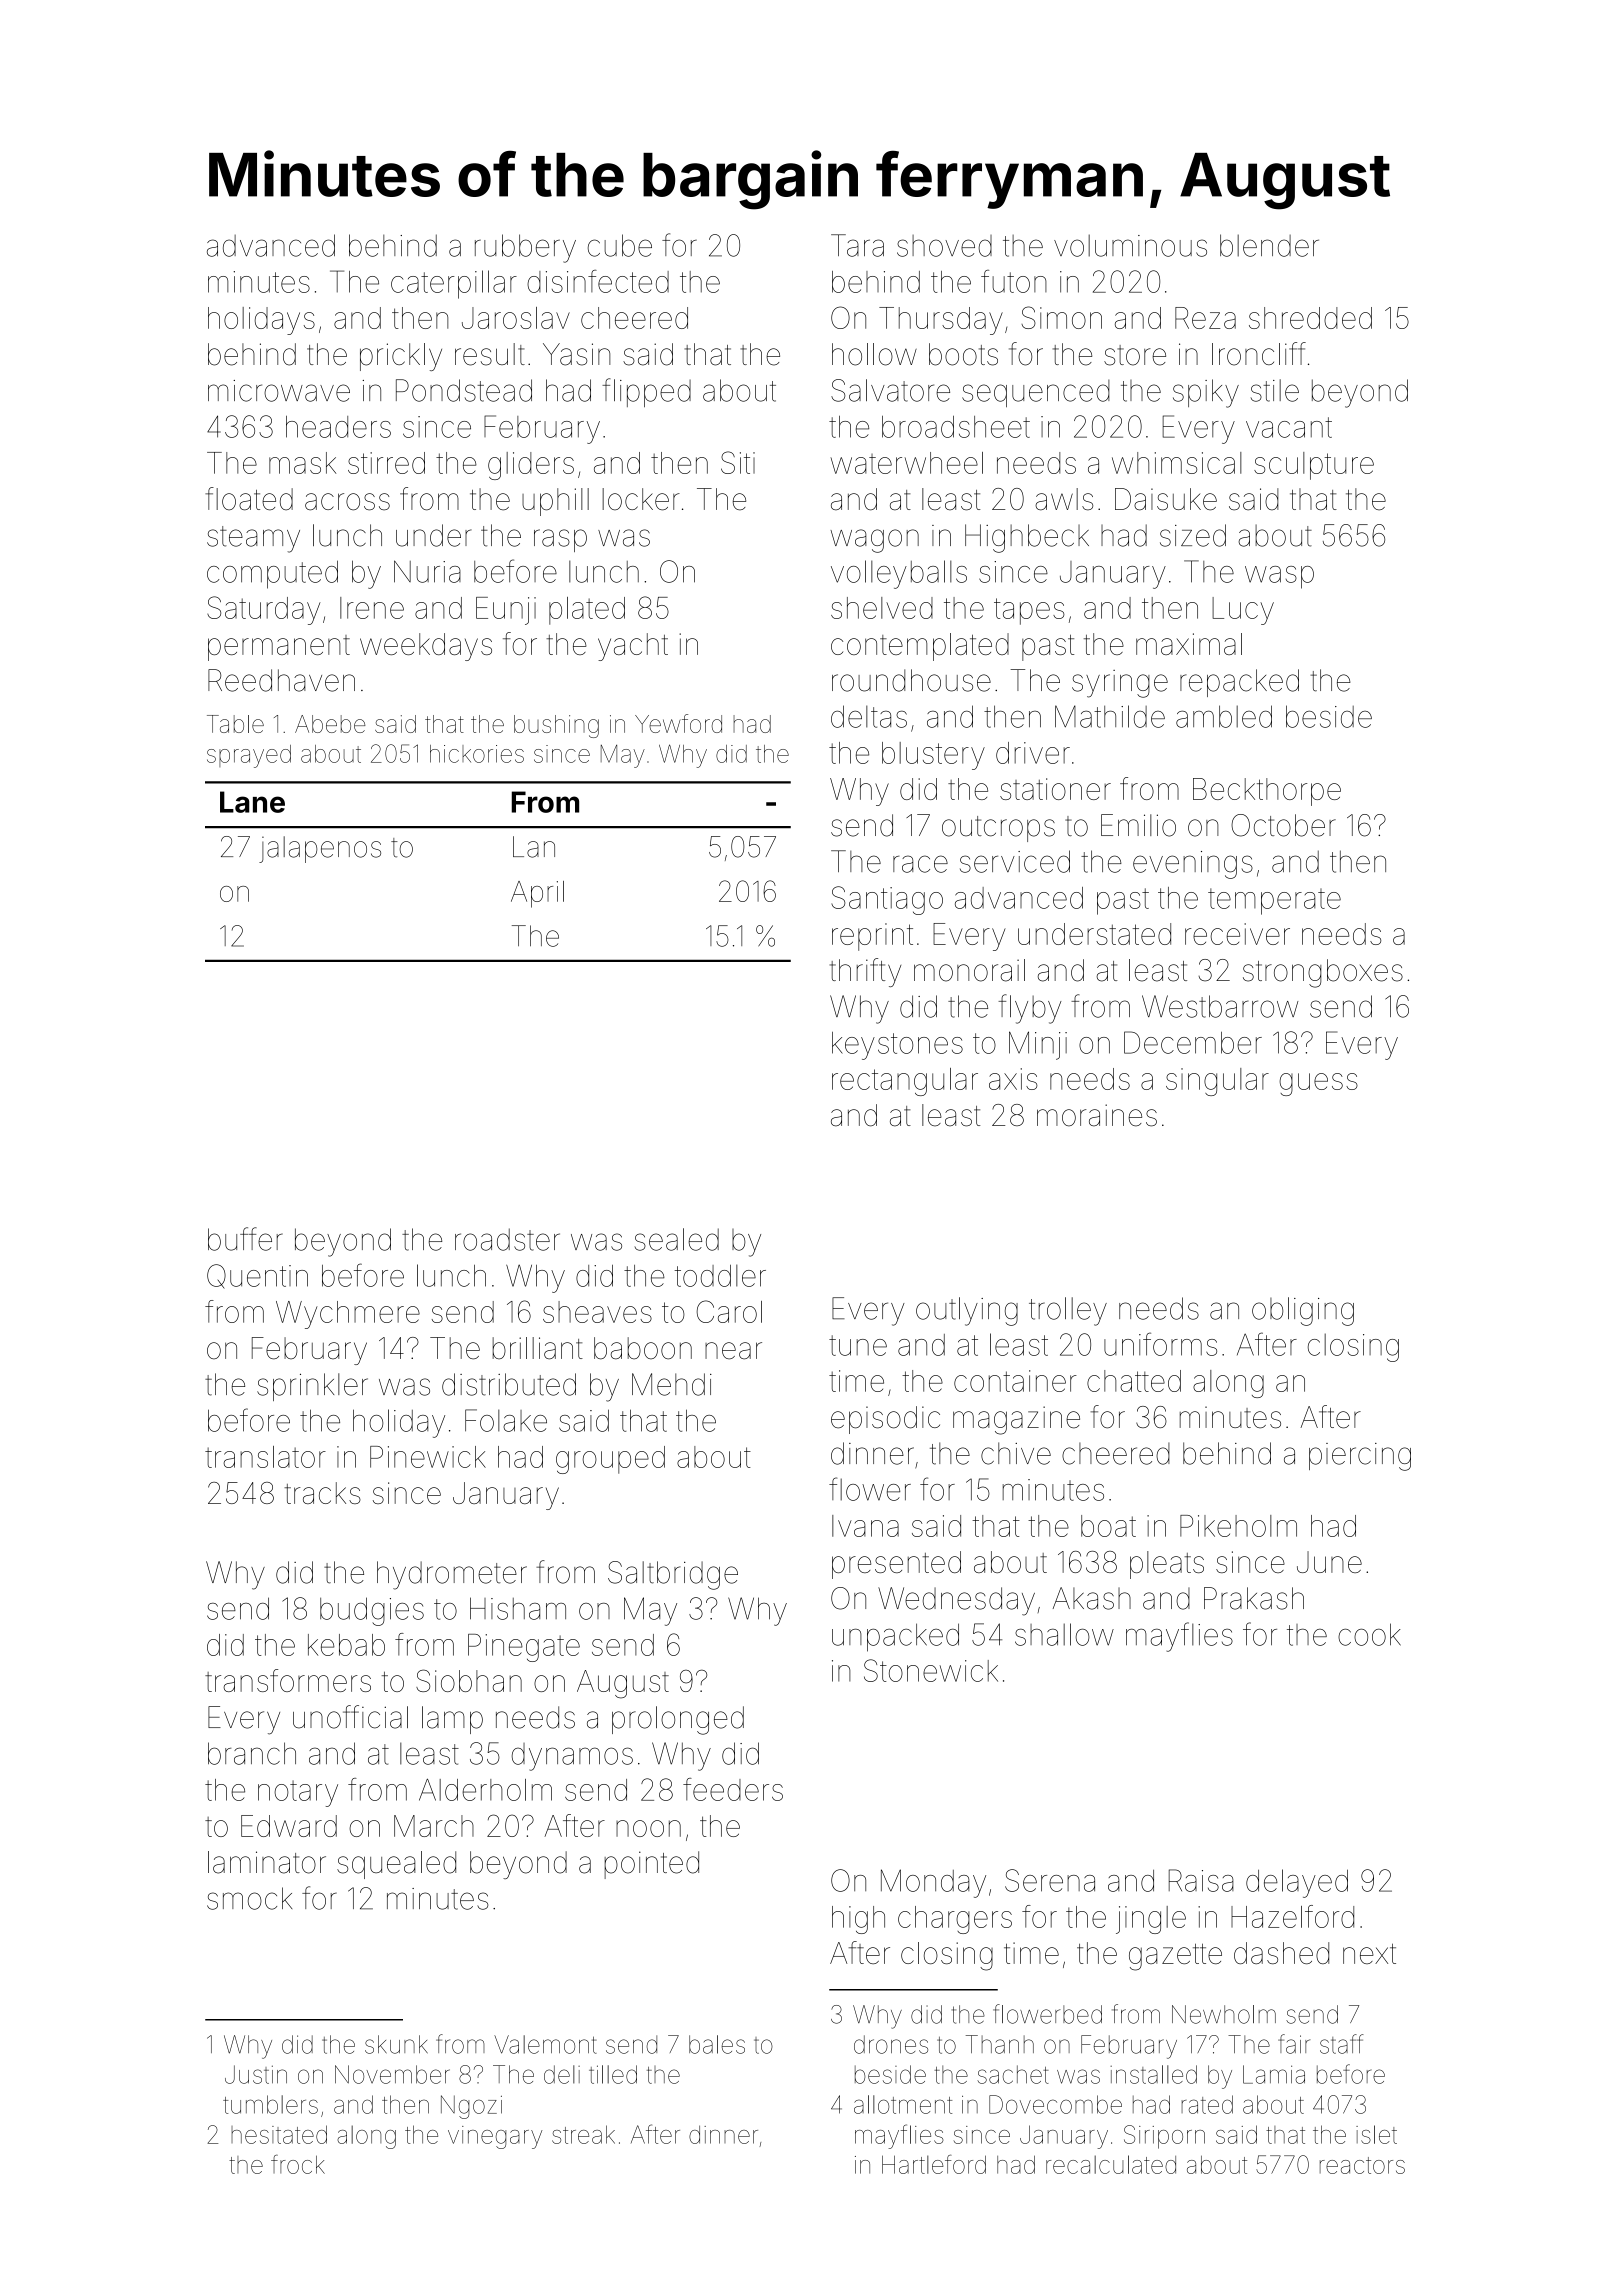 The width and height of the image is (1620, 2292). I want to click on Emilio, so click(1138, 825).
